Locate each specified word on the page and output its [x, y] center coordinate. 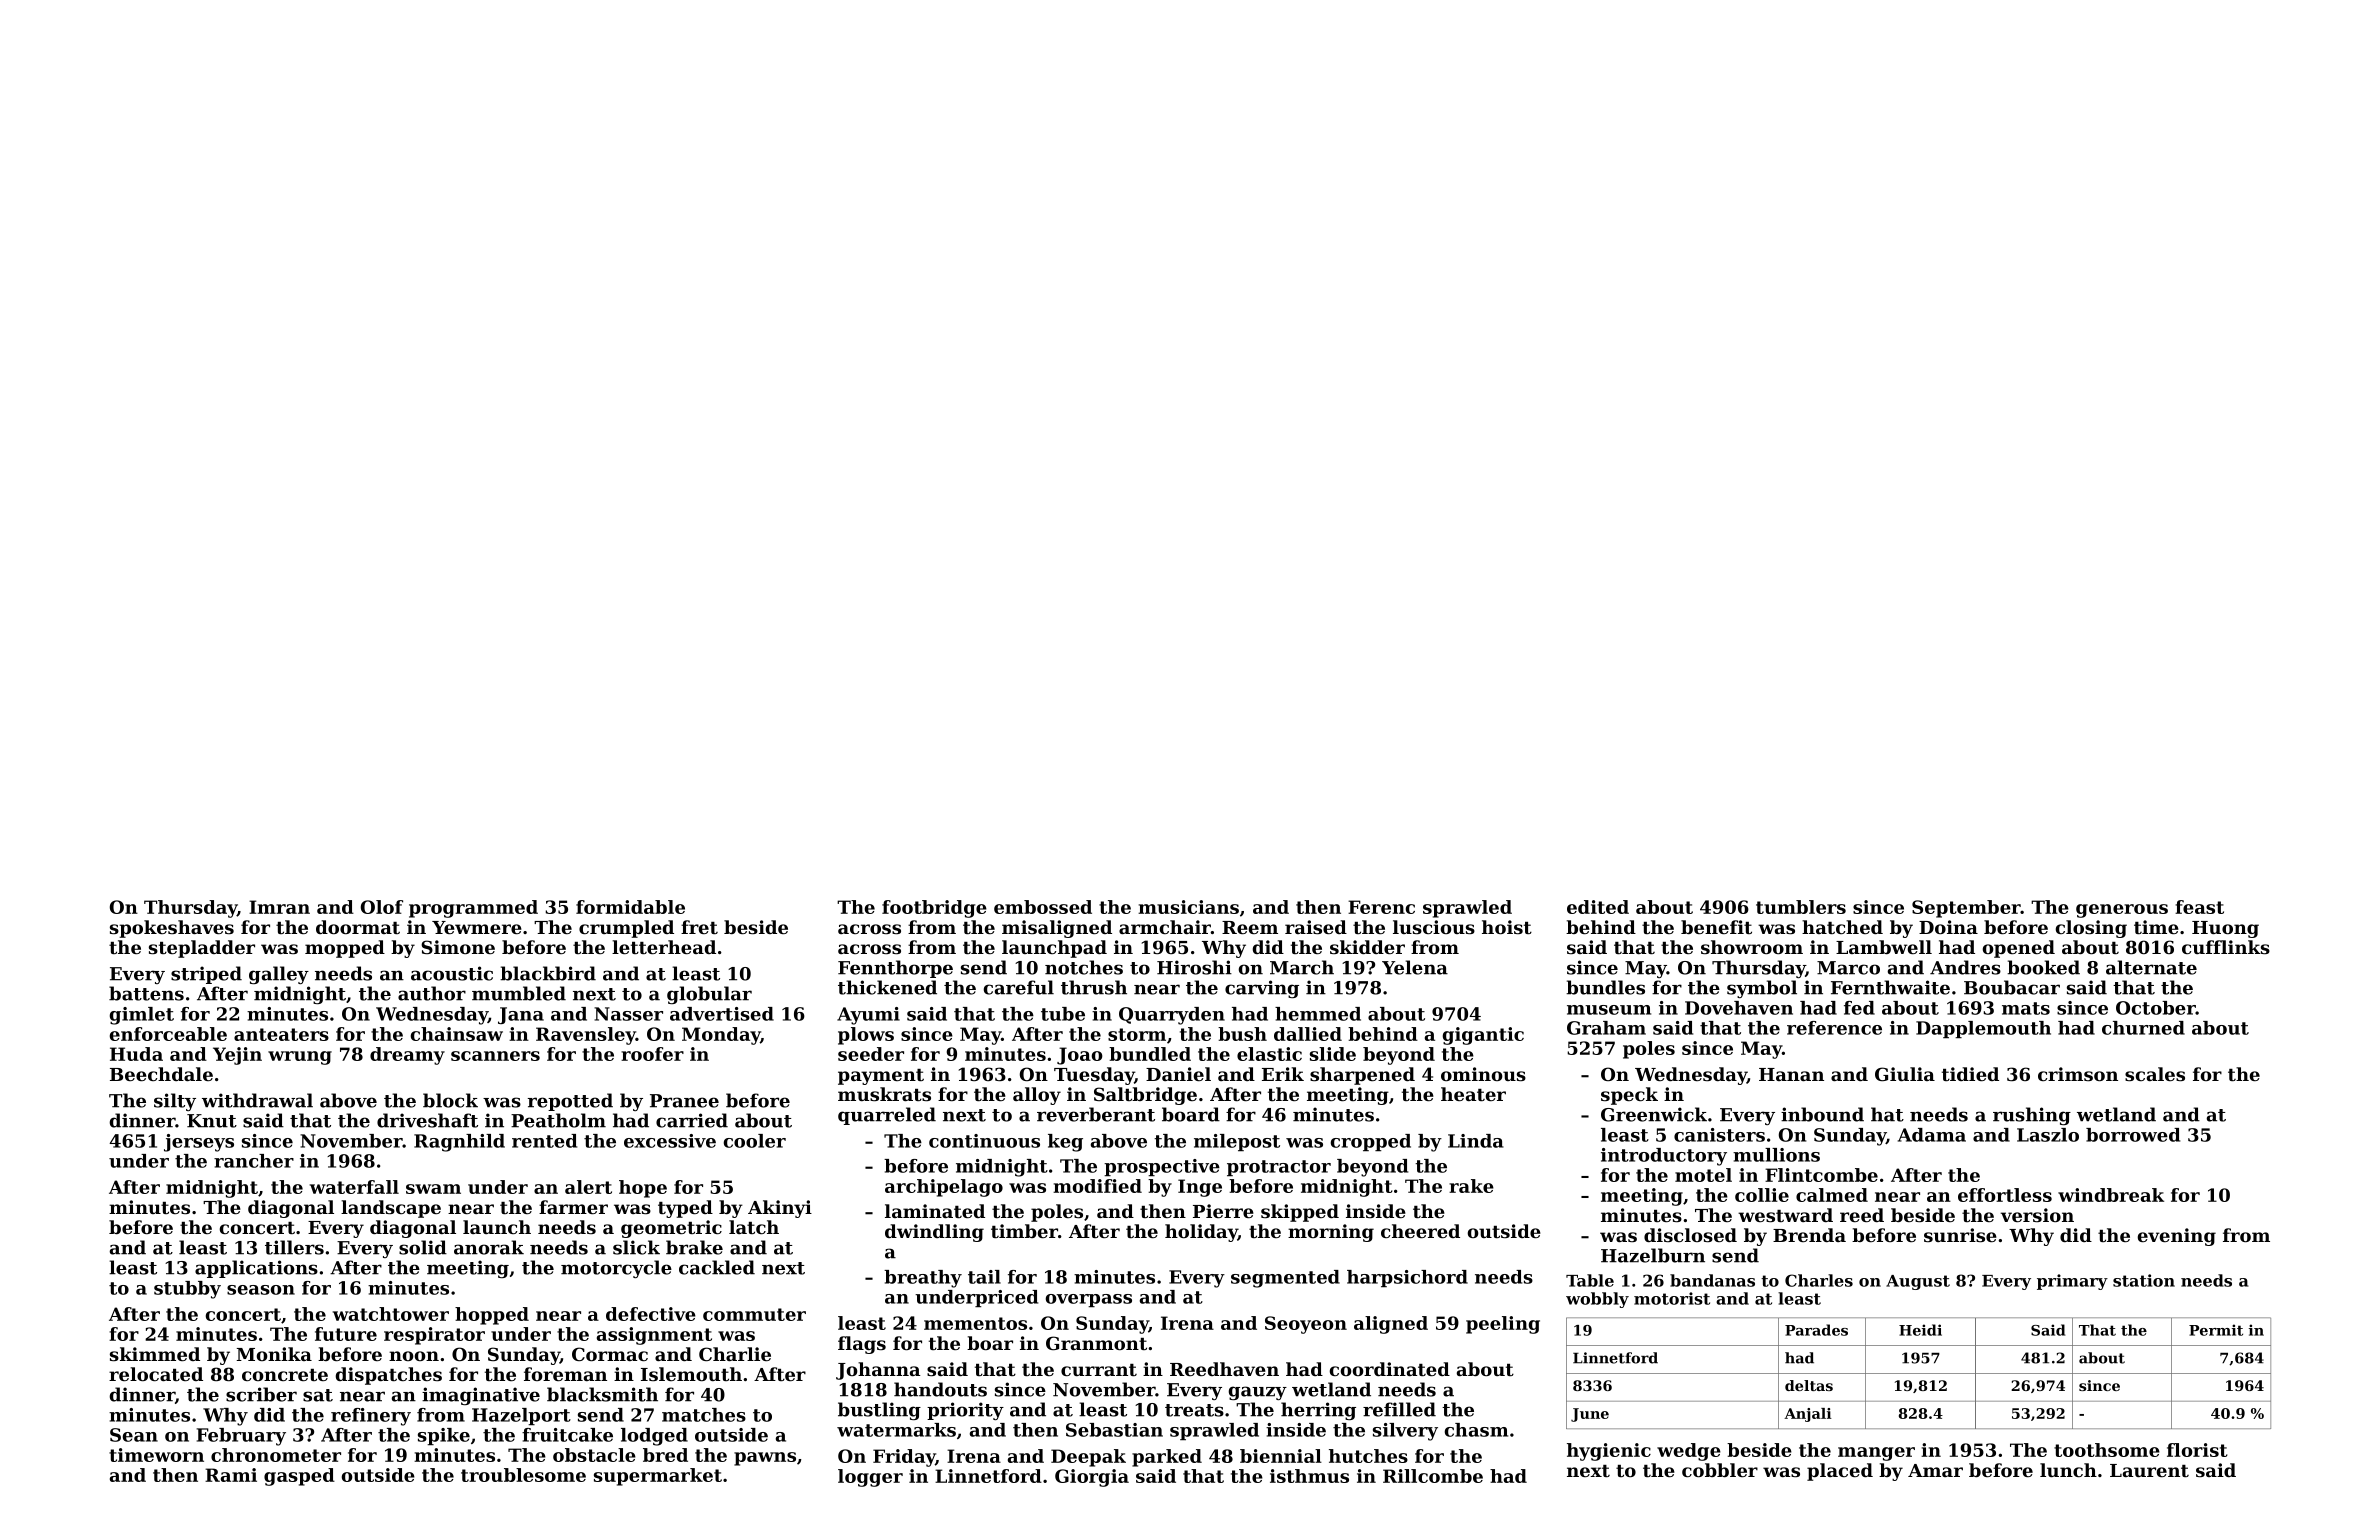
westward [1785, 1215]
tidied [1970, 1074]
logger [870, 1478]
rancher [254, 1161]
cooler [755, 1141]
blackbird [548, 973]
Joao [1080, 1056]
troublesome [523, 1475]
